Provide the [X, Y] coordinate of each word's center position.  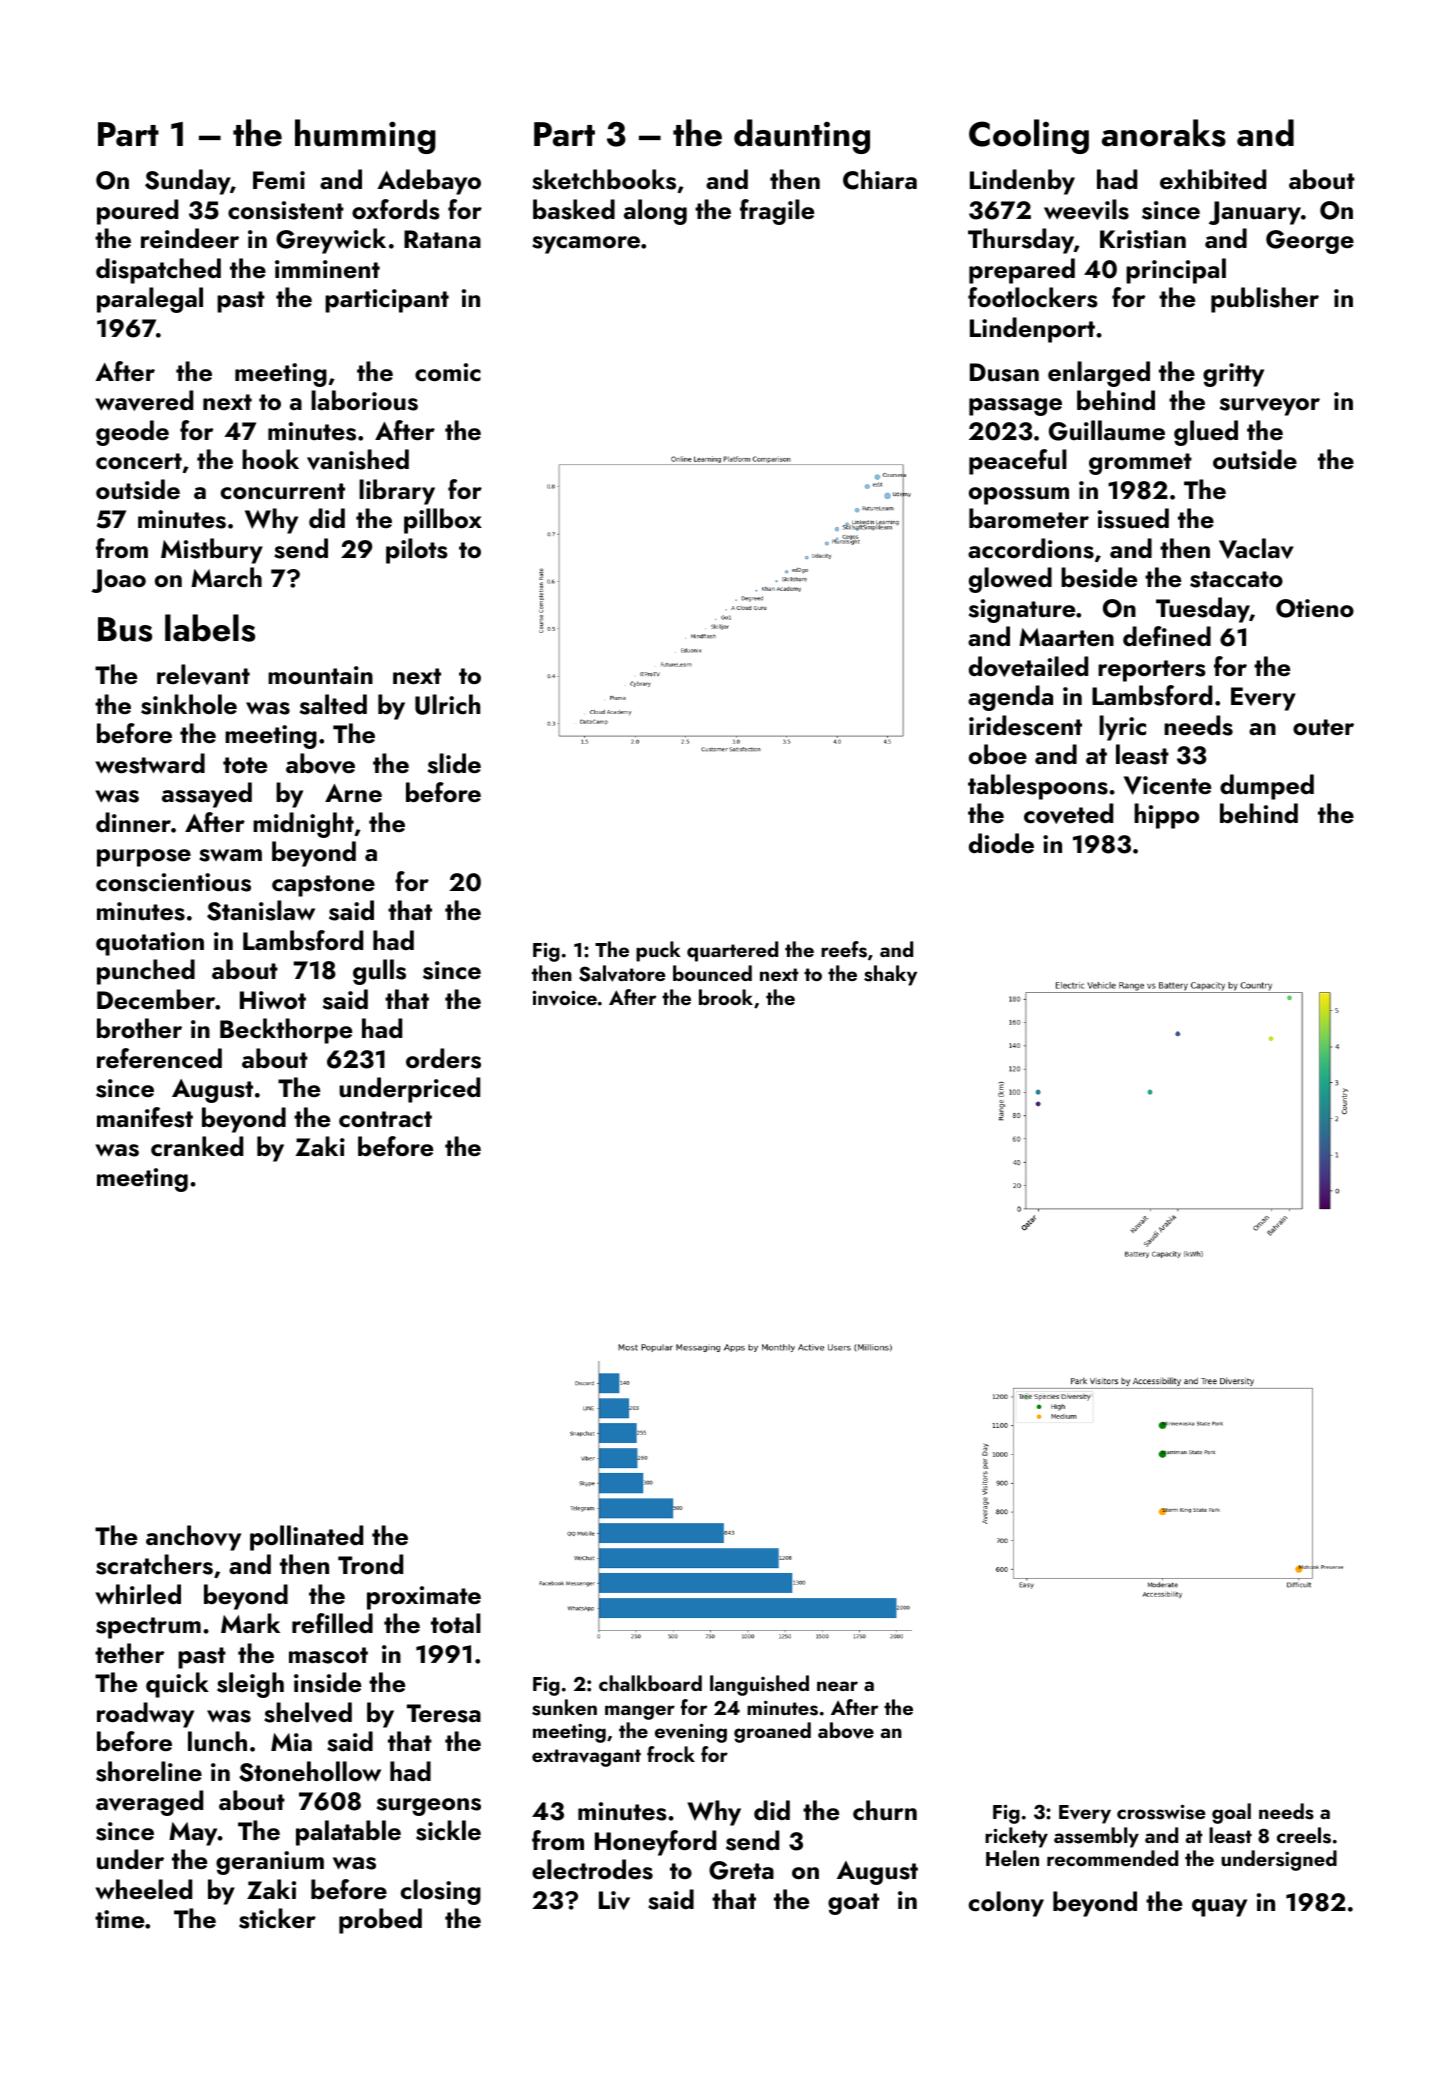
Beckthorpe [286, 1031]
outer [1323, 727]
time [119, 1919]
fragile [777, 212]
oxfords [396, 209]
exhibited [1213, 179]
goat [853, 1904]
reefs [844, 949]
